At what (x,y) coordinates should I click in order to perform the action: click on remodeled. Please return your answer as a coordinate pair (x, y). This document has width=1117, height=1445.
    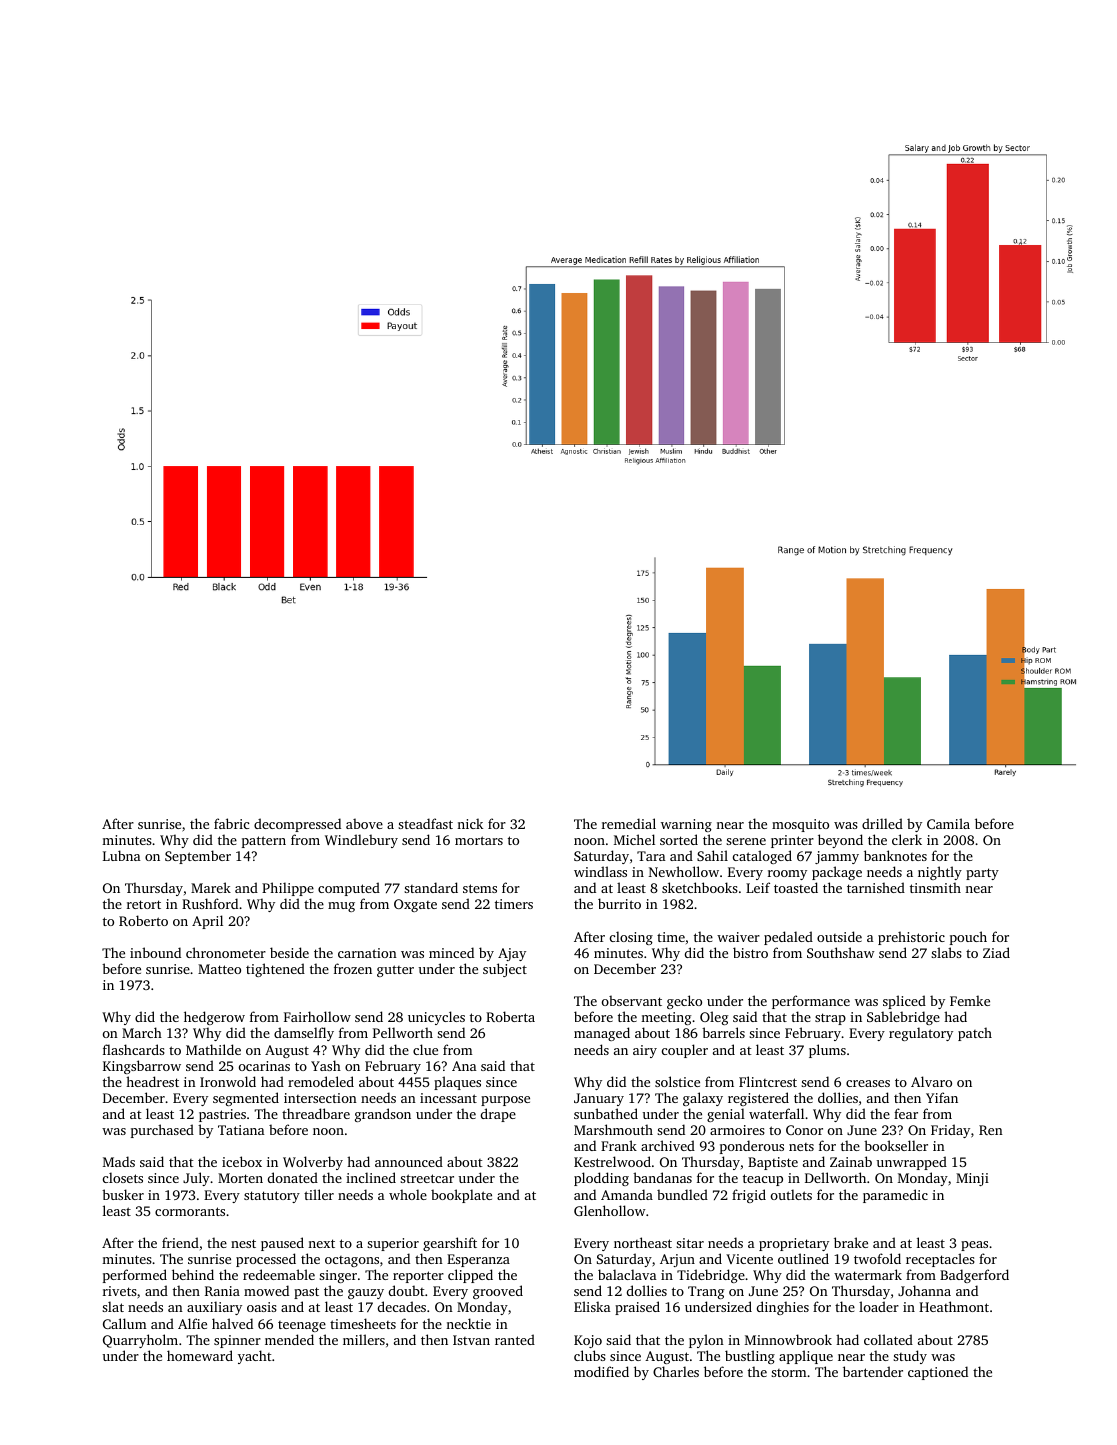
    Looking at the image, I should click on (321, 1081).
